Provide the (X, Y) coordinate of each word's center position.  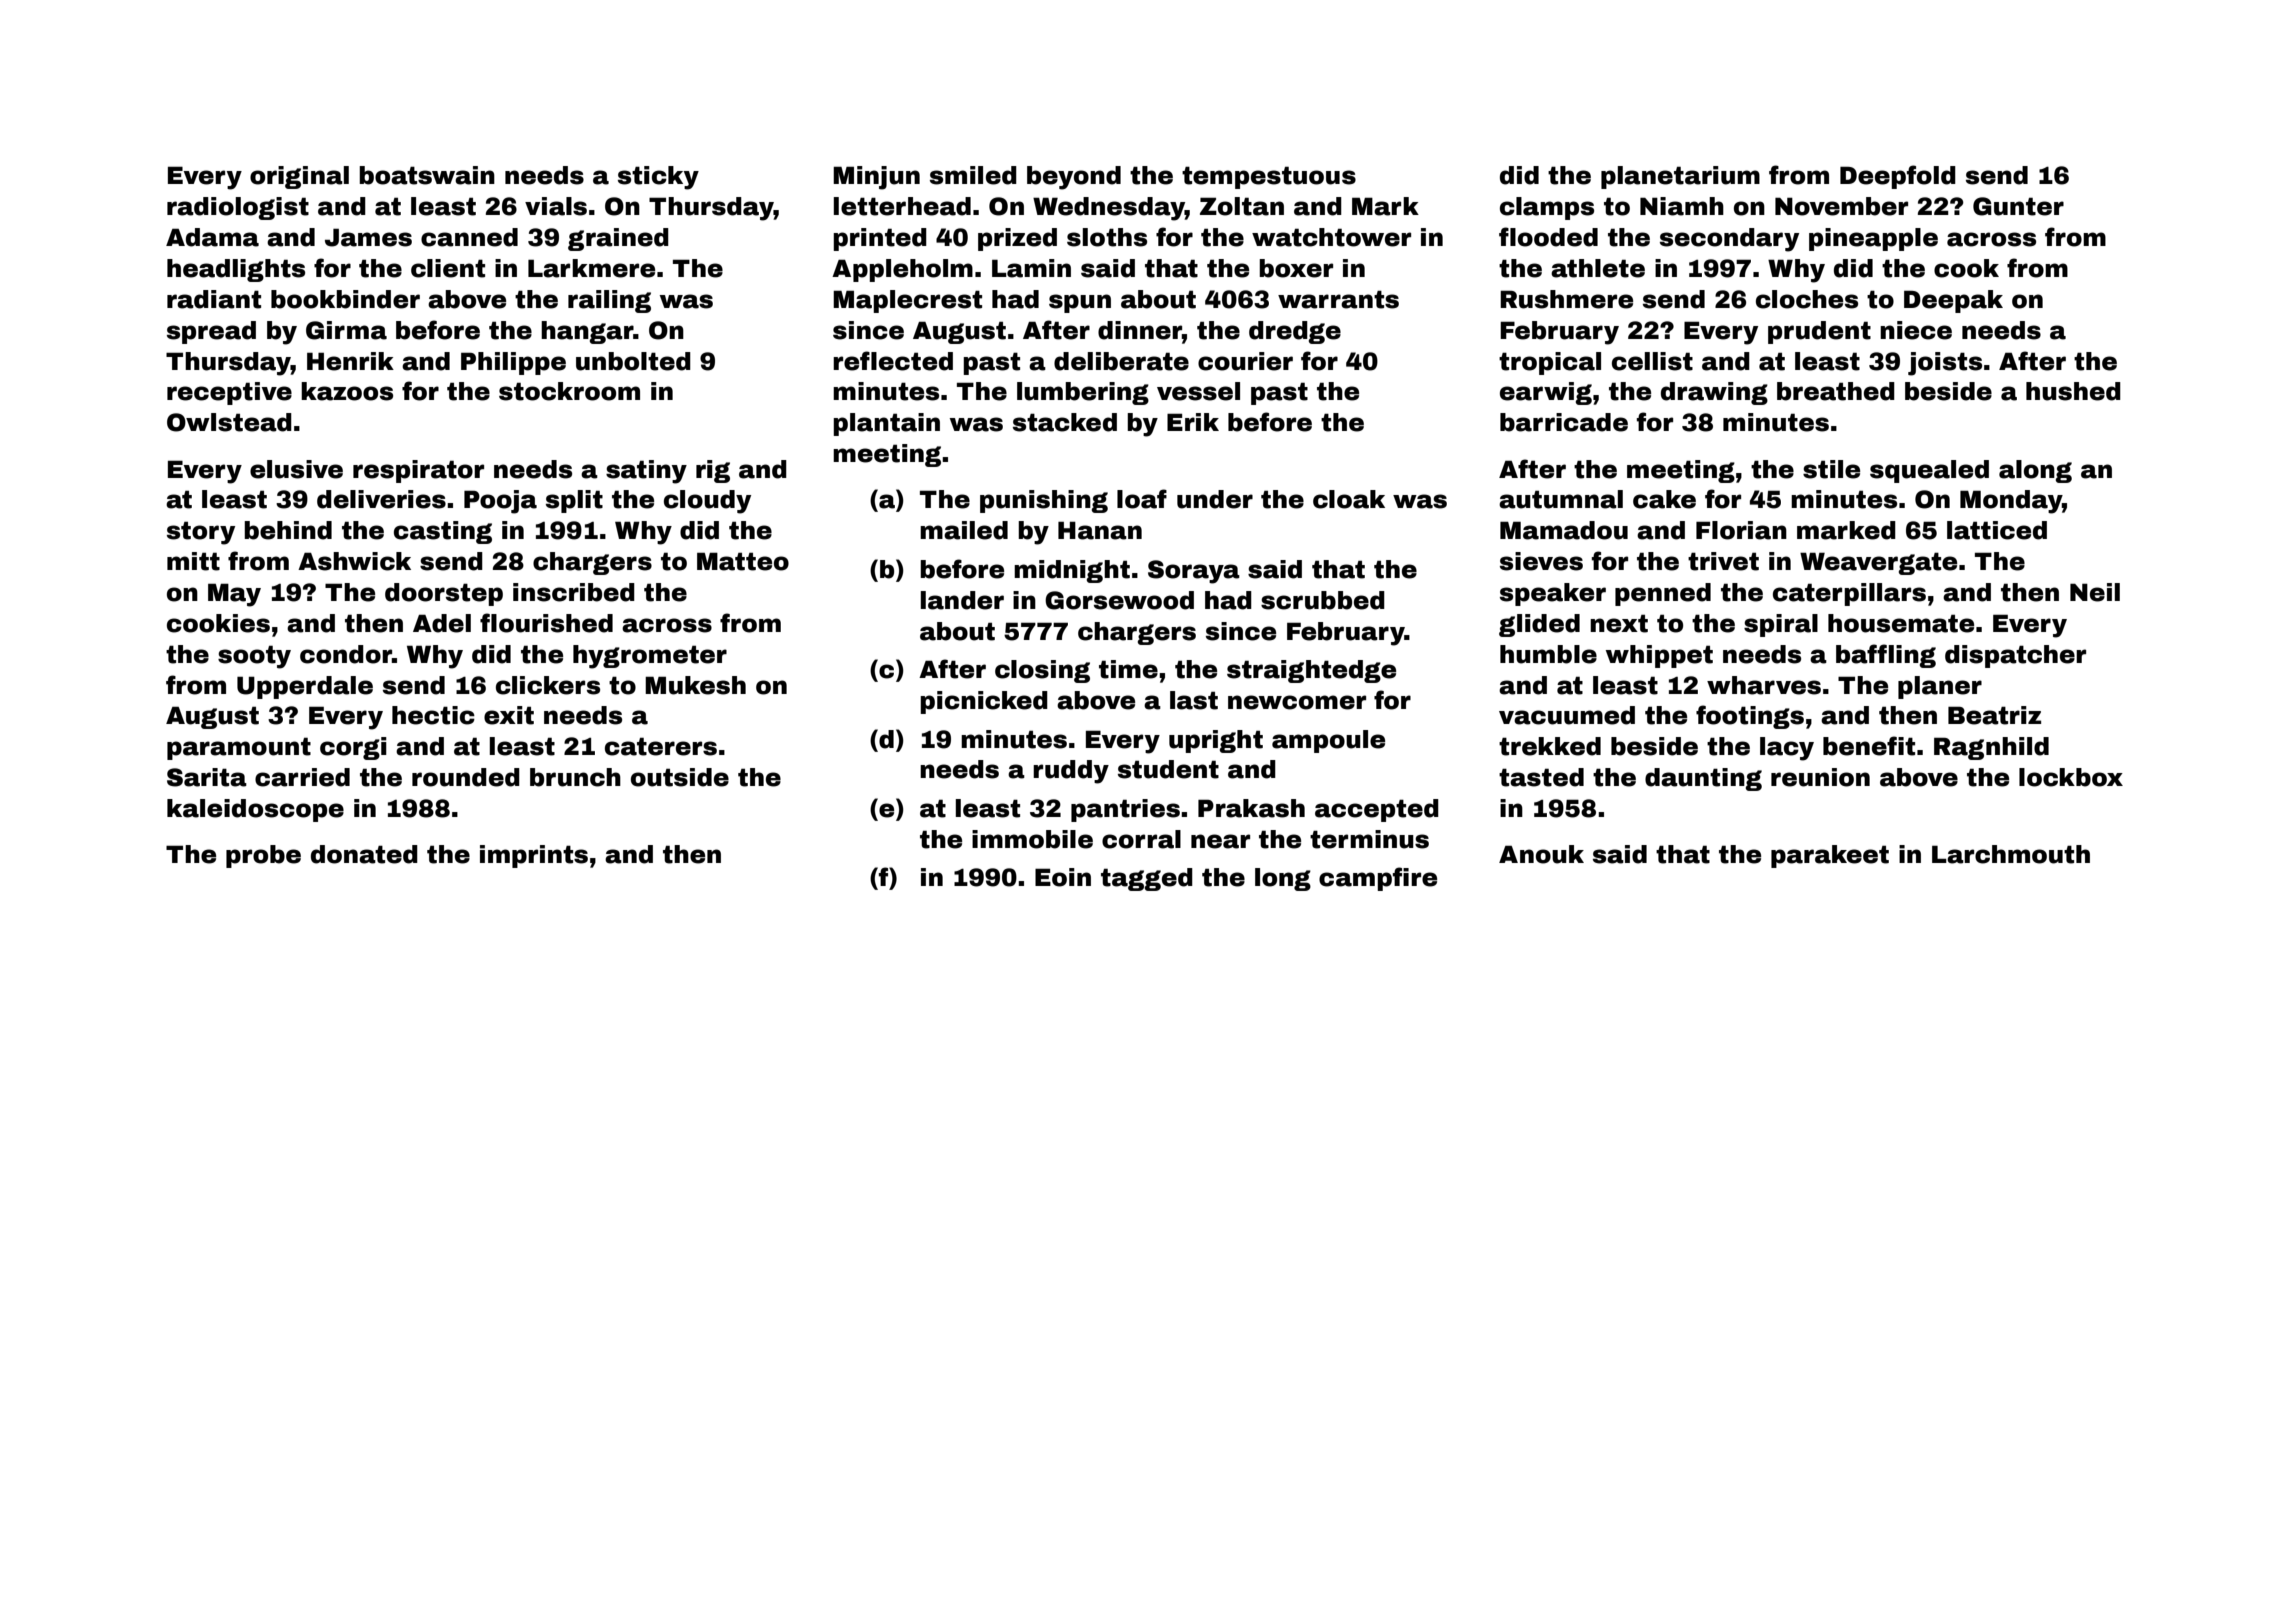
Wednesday (1109, 209)
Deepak (1953, 301)
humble (1548, 654)
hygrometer (650, 657)
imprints (534, 856)
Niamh (1682, 206)
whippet (1659, 656)
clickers (548, 685)
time (1128, 669)
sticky (658, 178)
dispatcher (2015, 656)
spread (211, 332)
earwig (1546, 393)
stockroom (569, 391)
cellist (1652, 361)
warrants (1338, 299)
